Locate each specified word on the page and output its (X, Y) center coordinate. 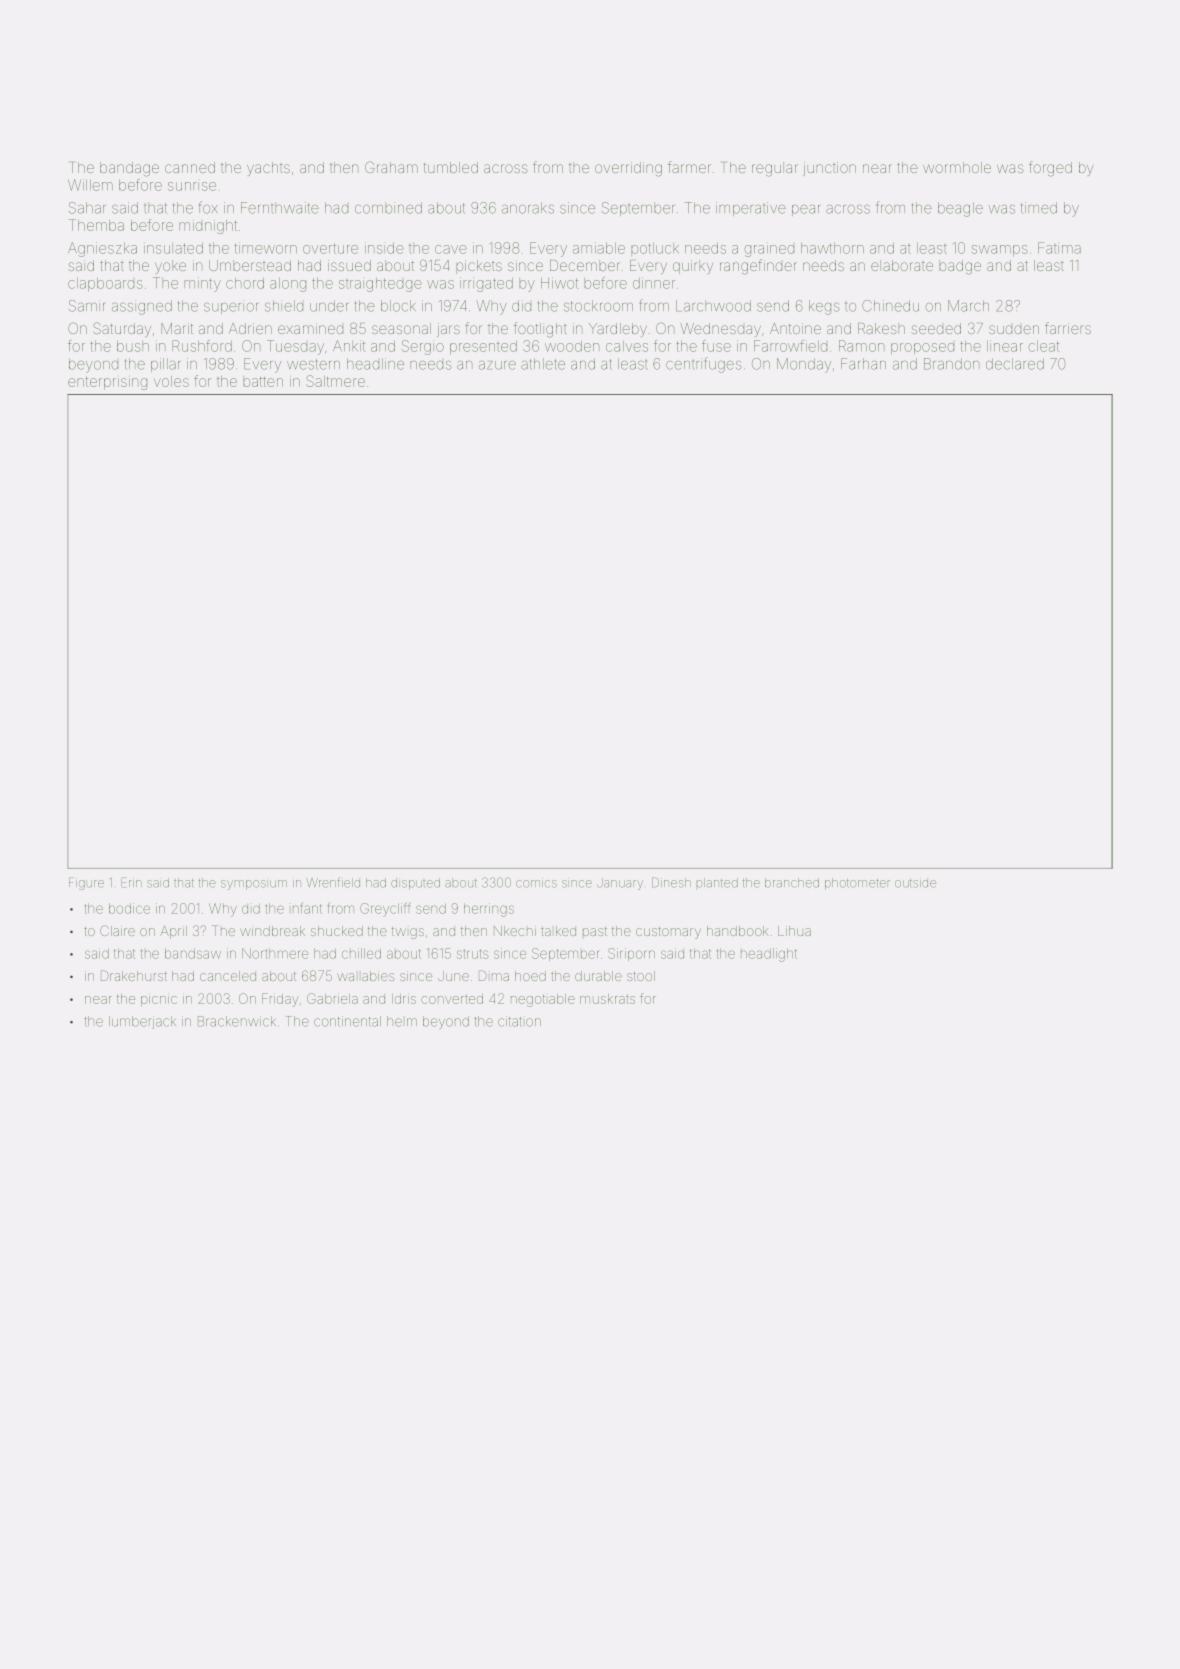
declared (1015, 364)
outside (915, 883)
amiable (599, 248)
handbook (737, 931)
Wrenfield (333, 882)
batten (263, 381)
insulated (173, 248)
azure (497, 365)
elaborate (902, 265)
